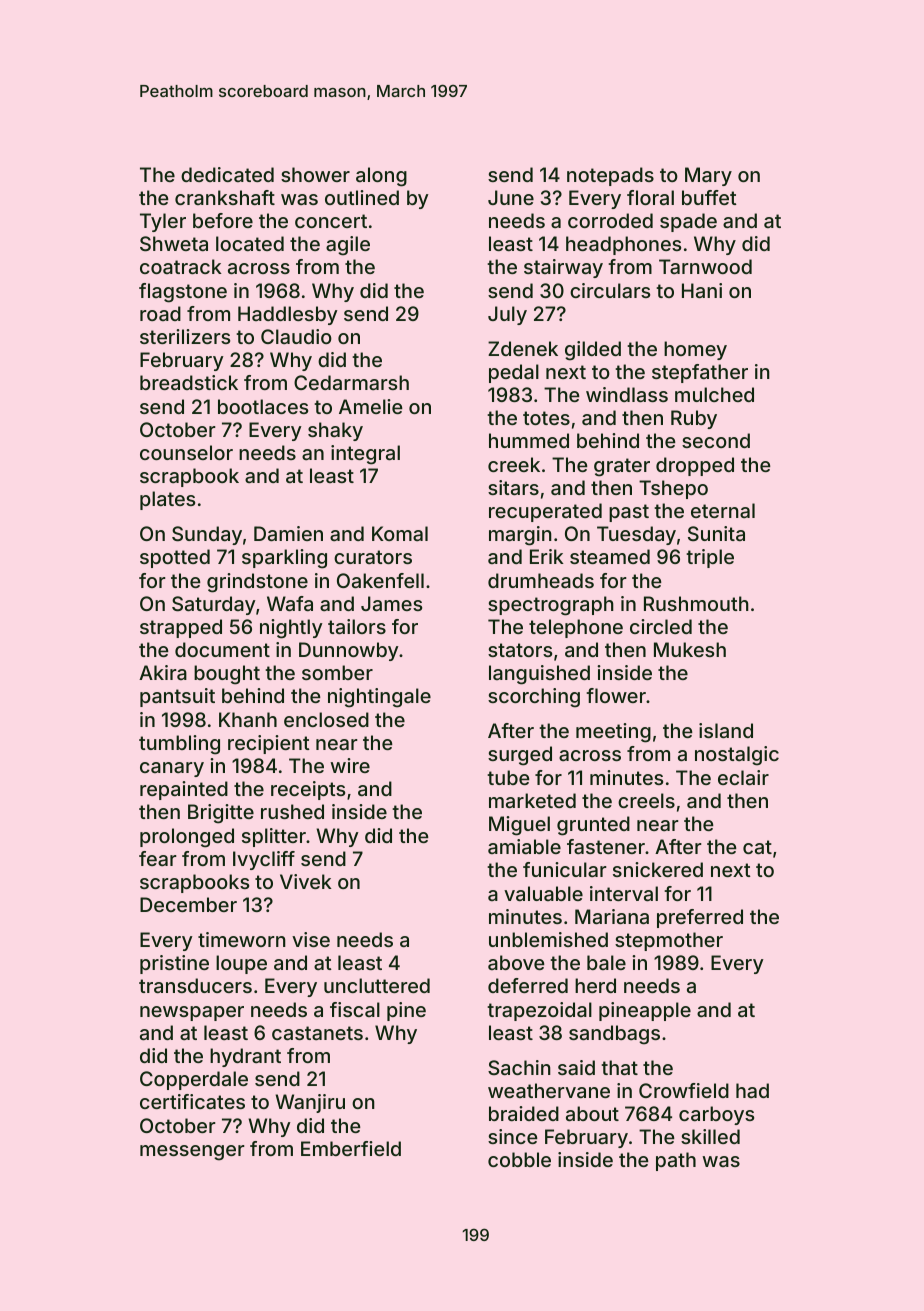 Image resolution: width=924 pixels, height=1311 pixels. What do you see at coordinates (676, 1161) in the screenshot?
I see `path` at bounding box center [676, 1161].
